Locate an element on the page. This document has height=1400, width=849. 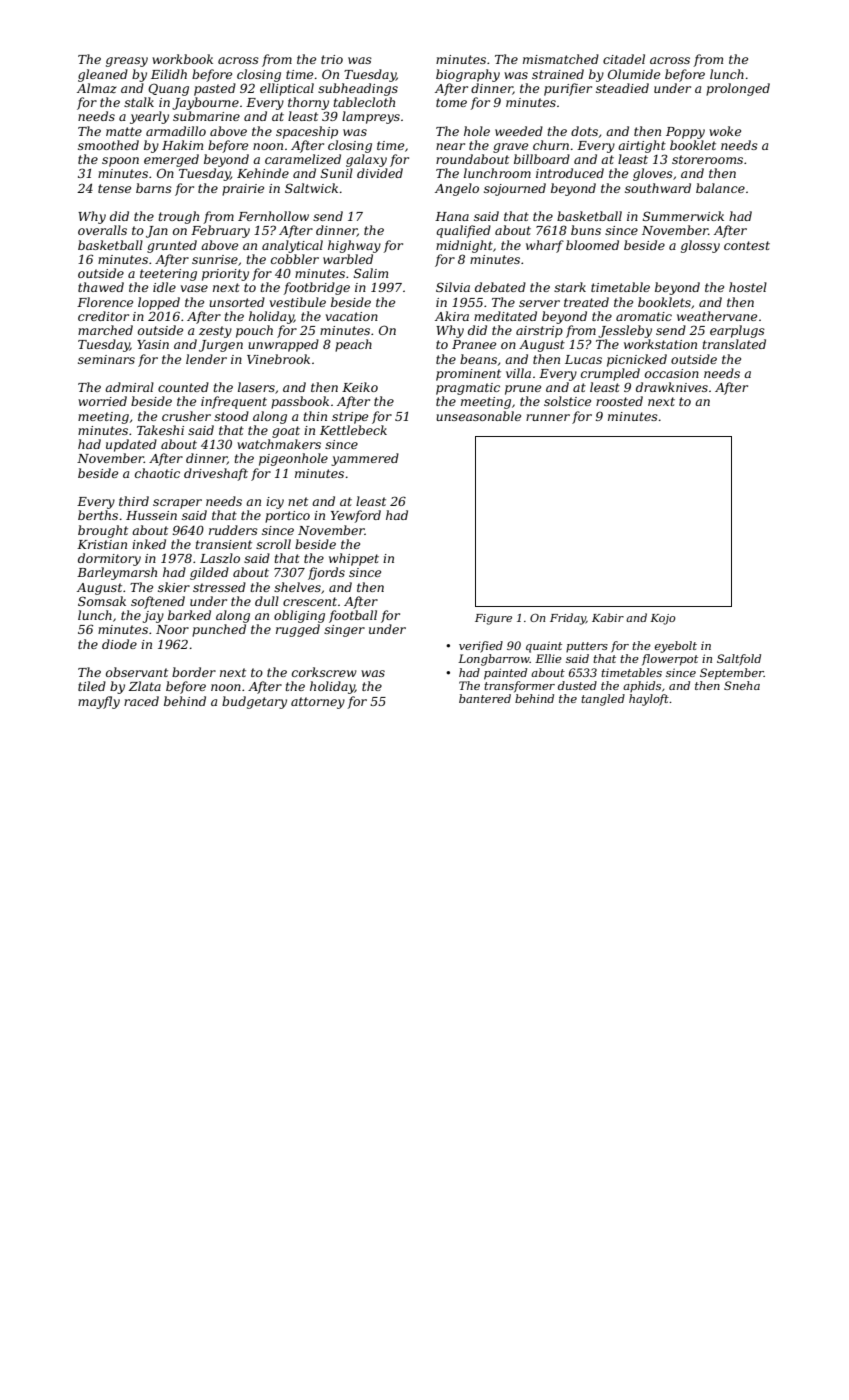
roosted is located at coordinates (619, 401).
